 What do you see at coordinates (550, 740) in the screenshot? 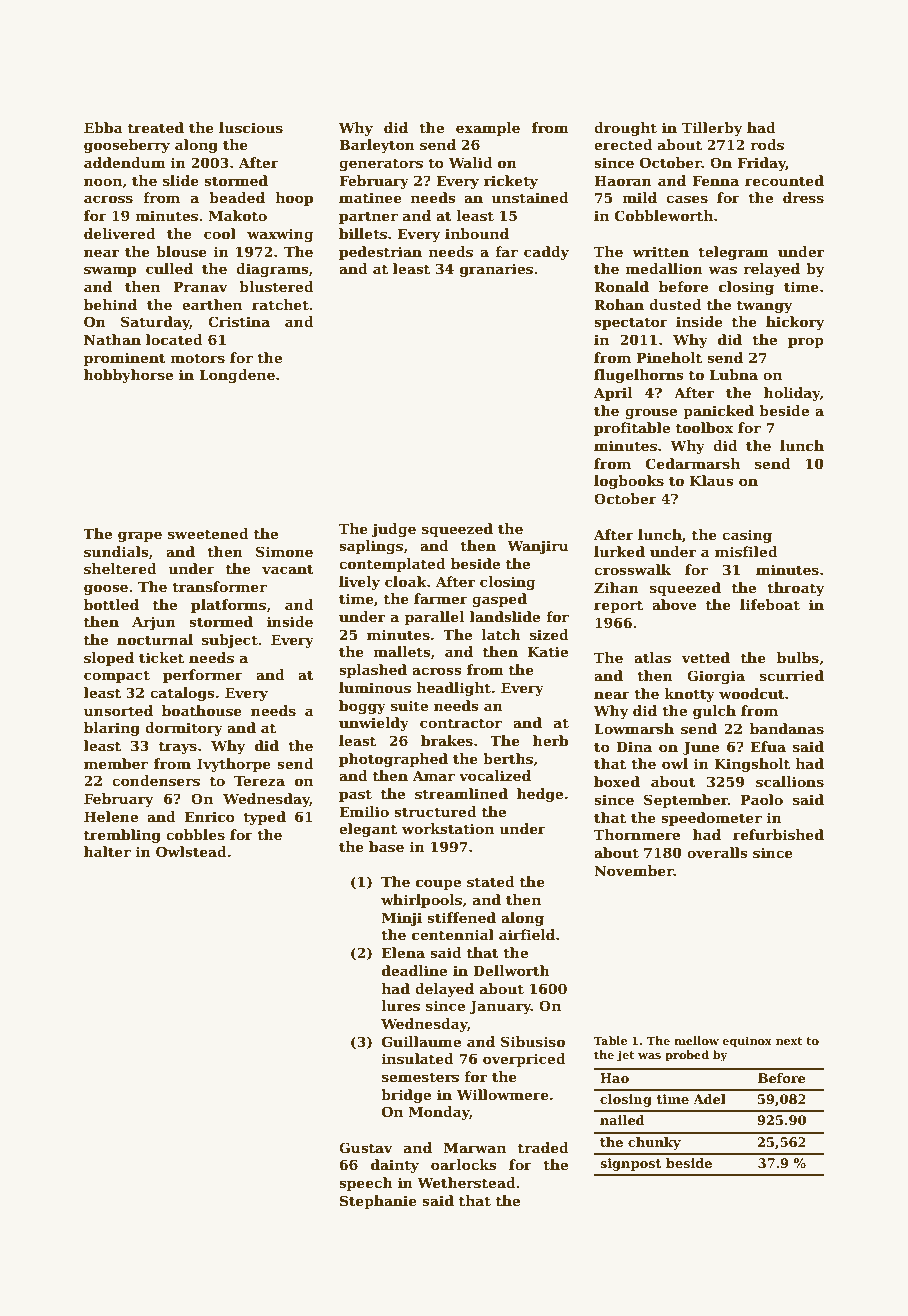
I see `herb` at bounding box center [550, 740].
